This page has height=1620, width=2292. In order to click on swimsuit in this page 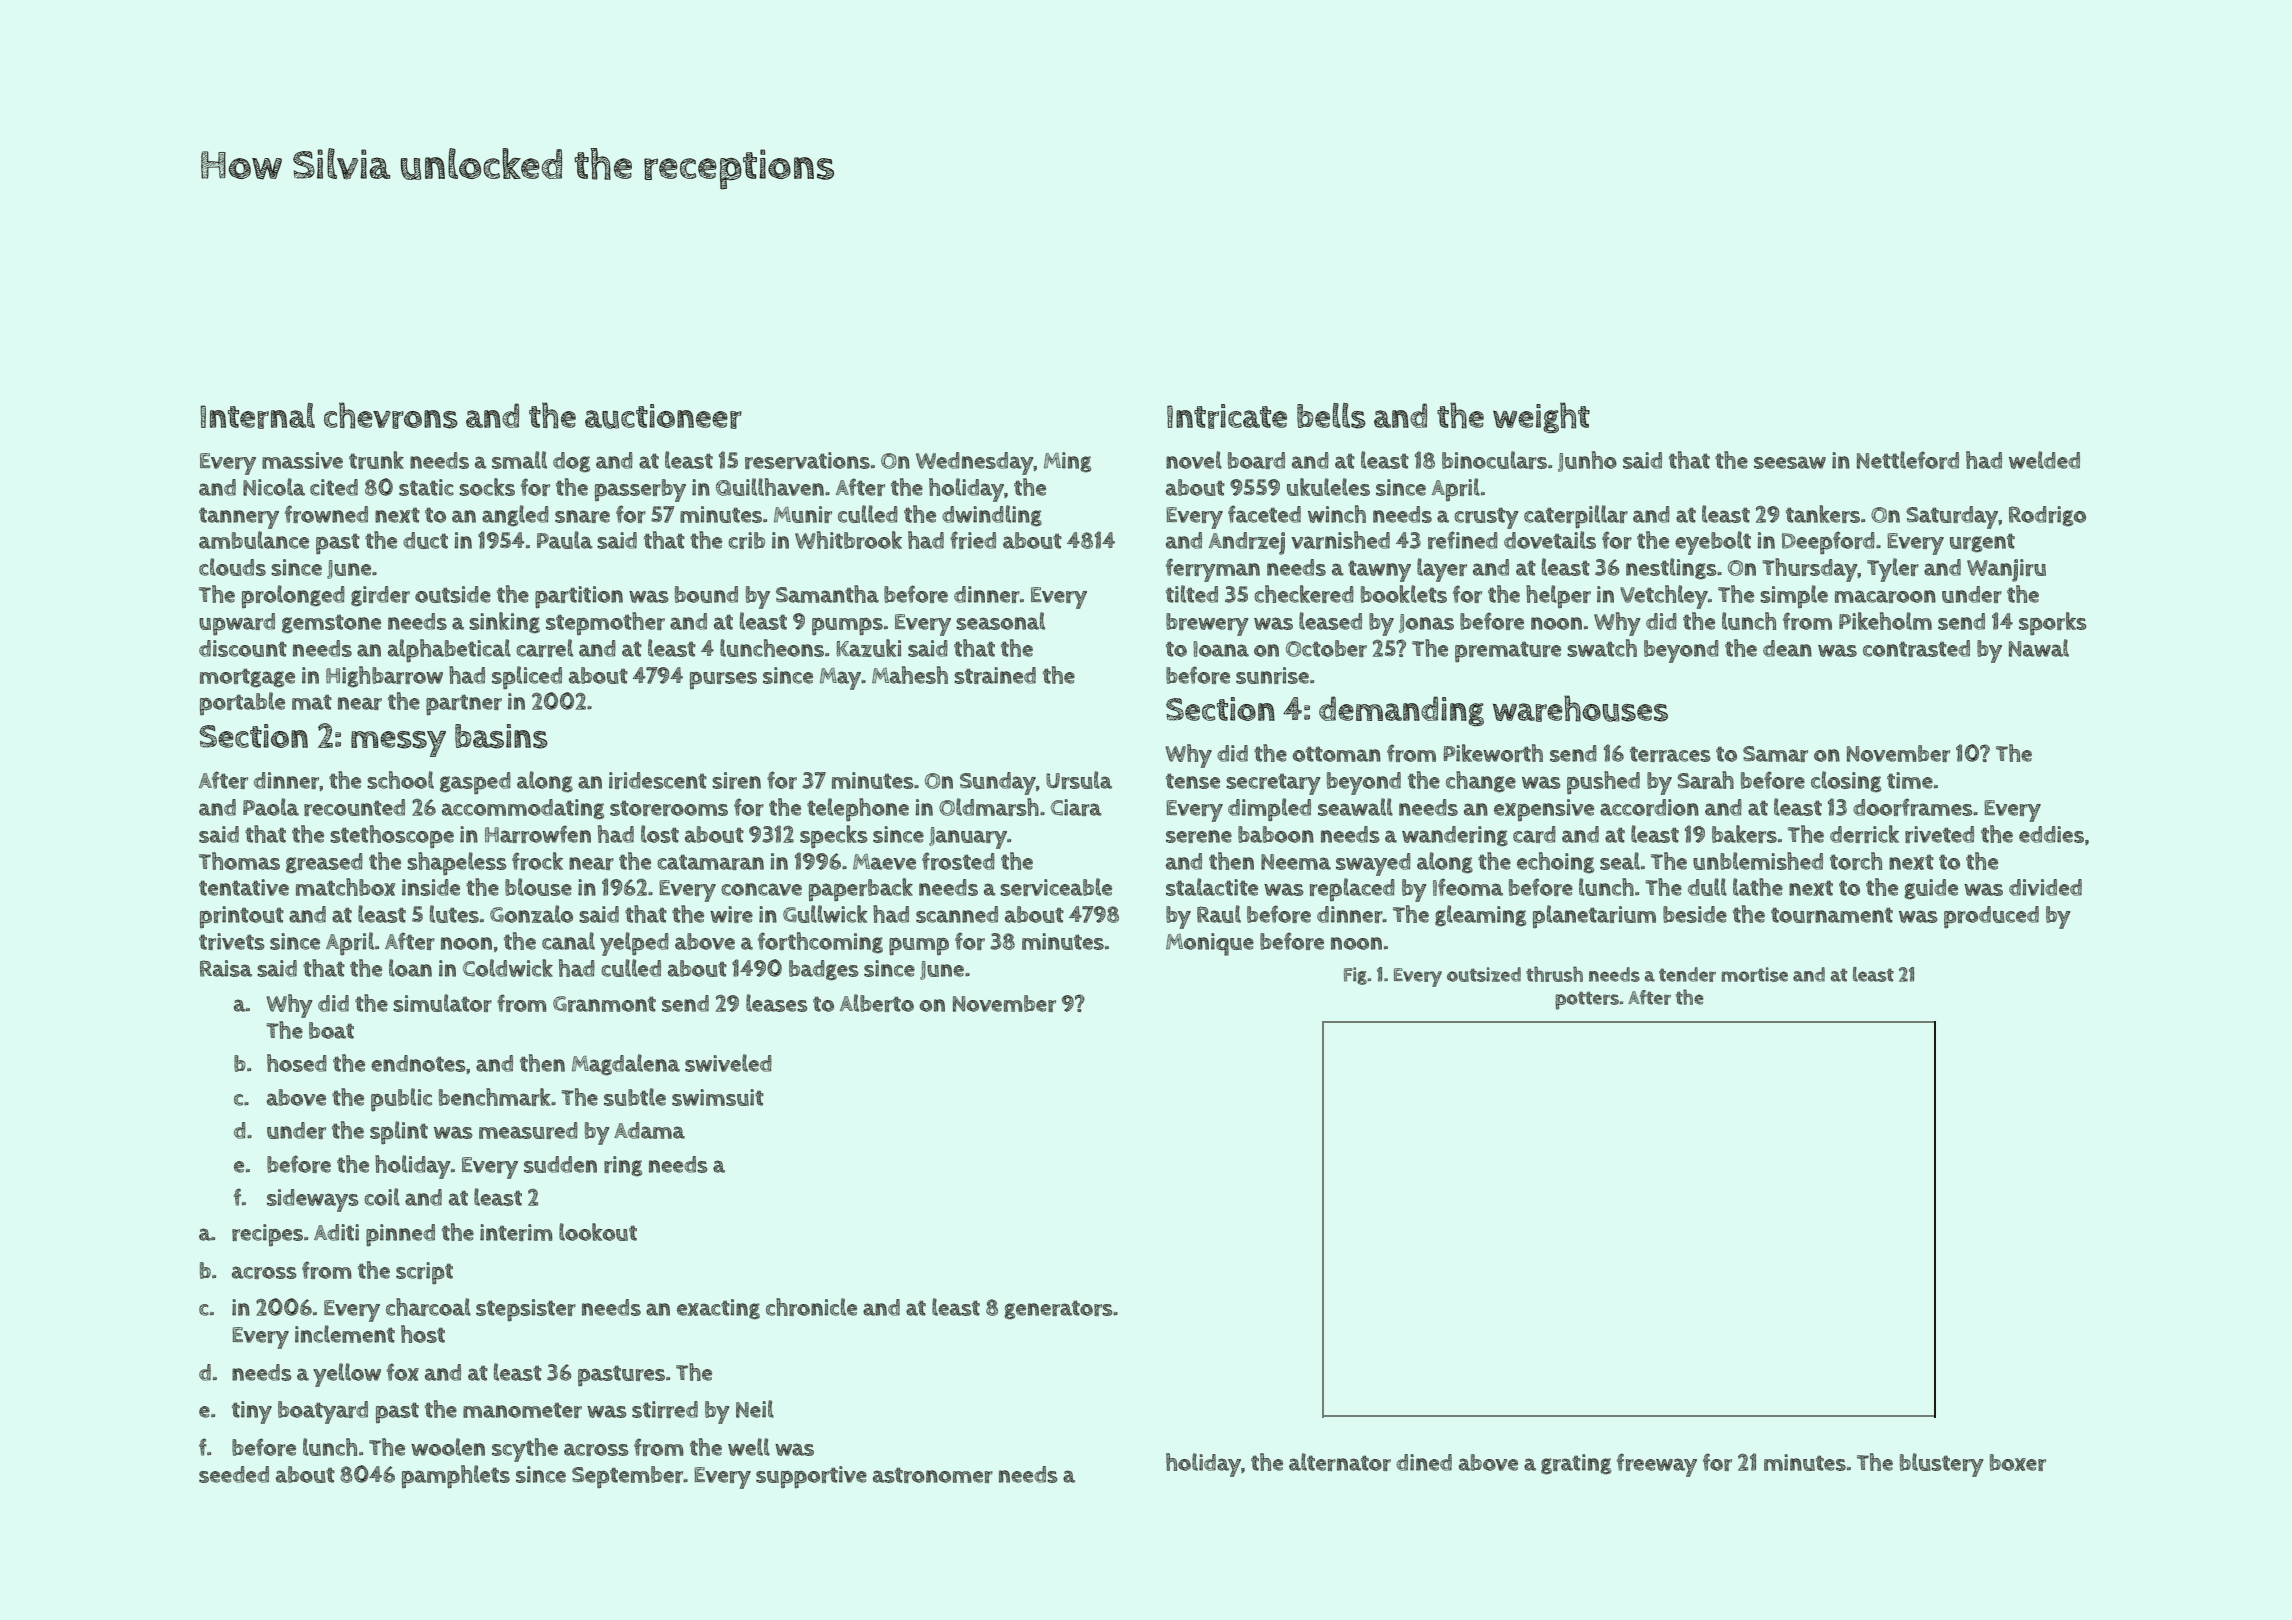, I will do `click(718, 1097)`.
